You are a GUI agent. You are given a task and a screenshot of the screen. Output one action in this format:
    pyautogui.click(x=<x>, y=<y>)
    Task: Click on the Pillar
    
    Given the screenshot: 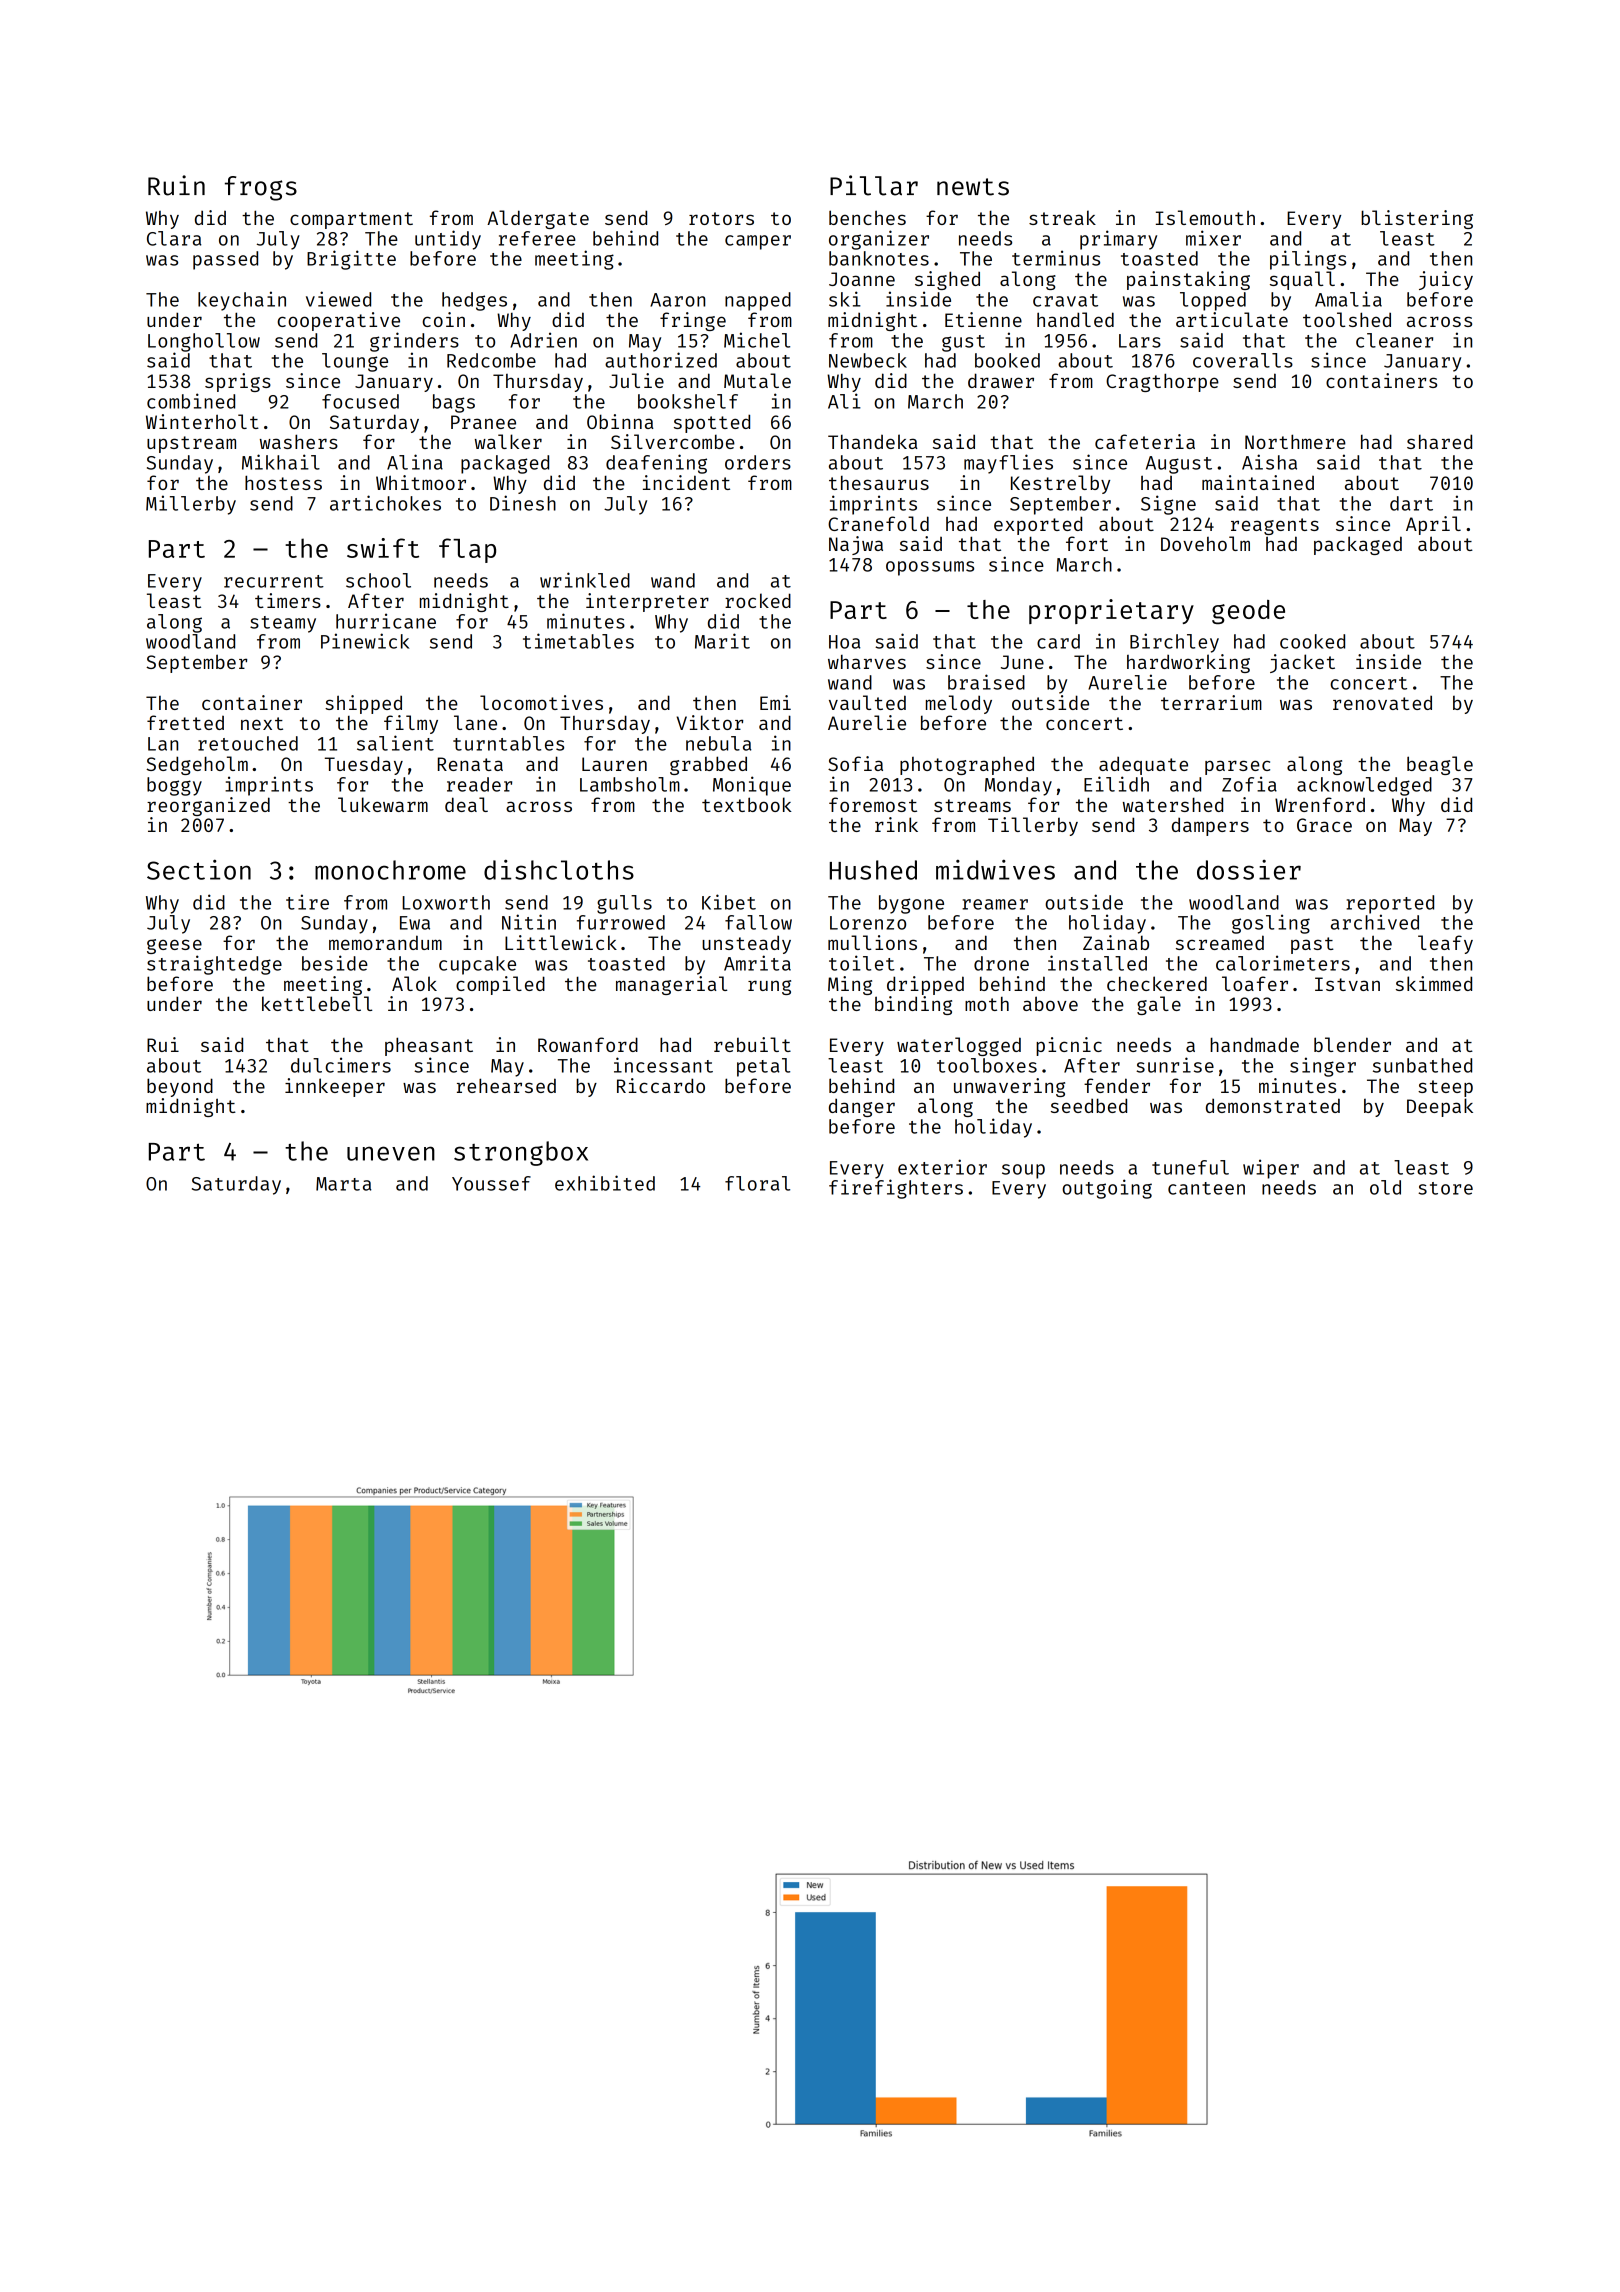 What is the action you would take?
    pyautogui.click(x=874, y=185)
